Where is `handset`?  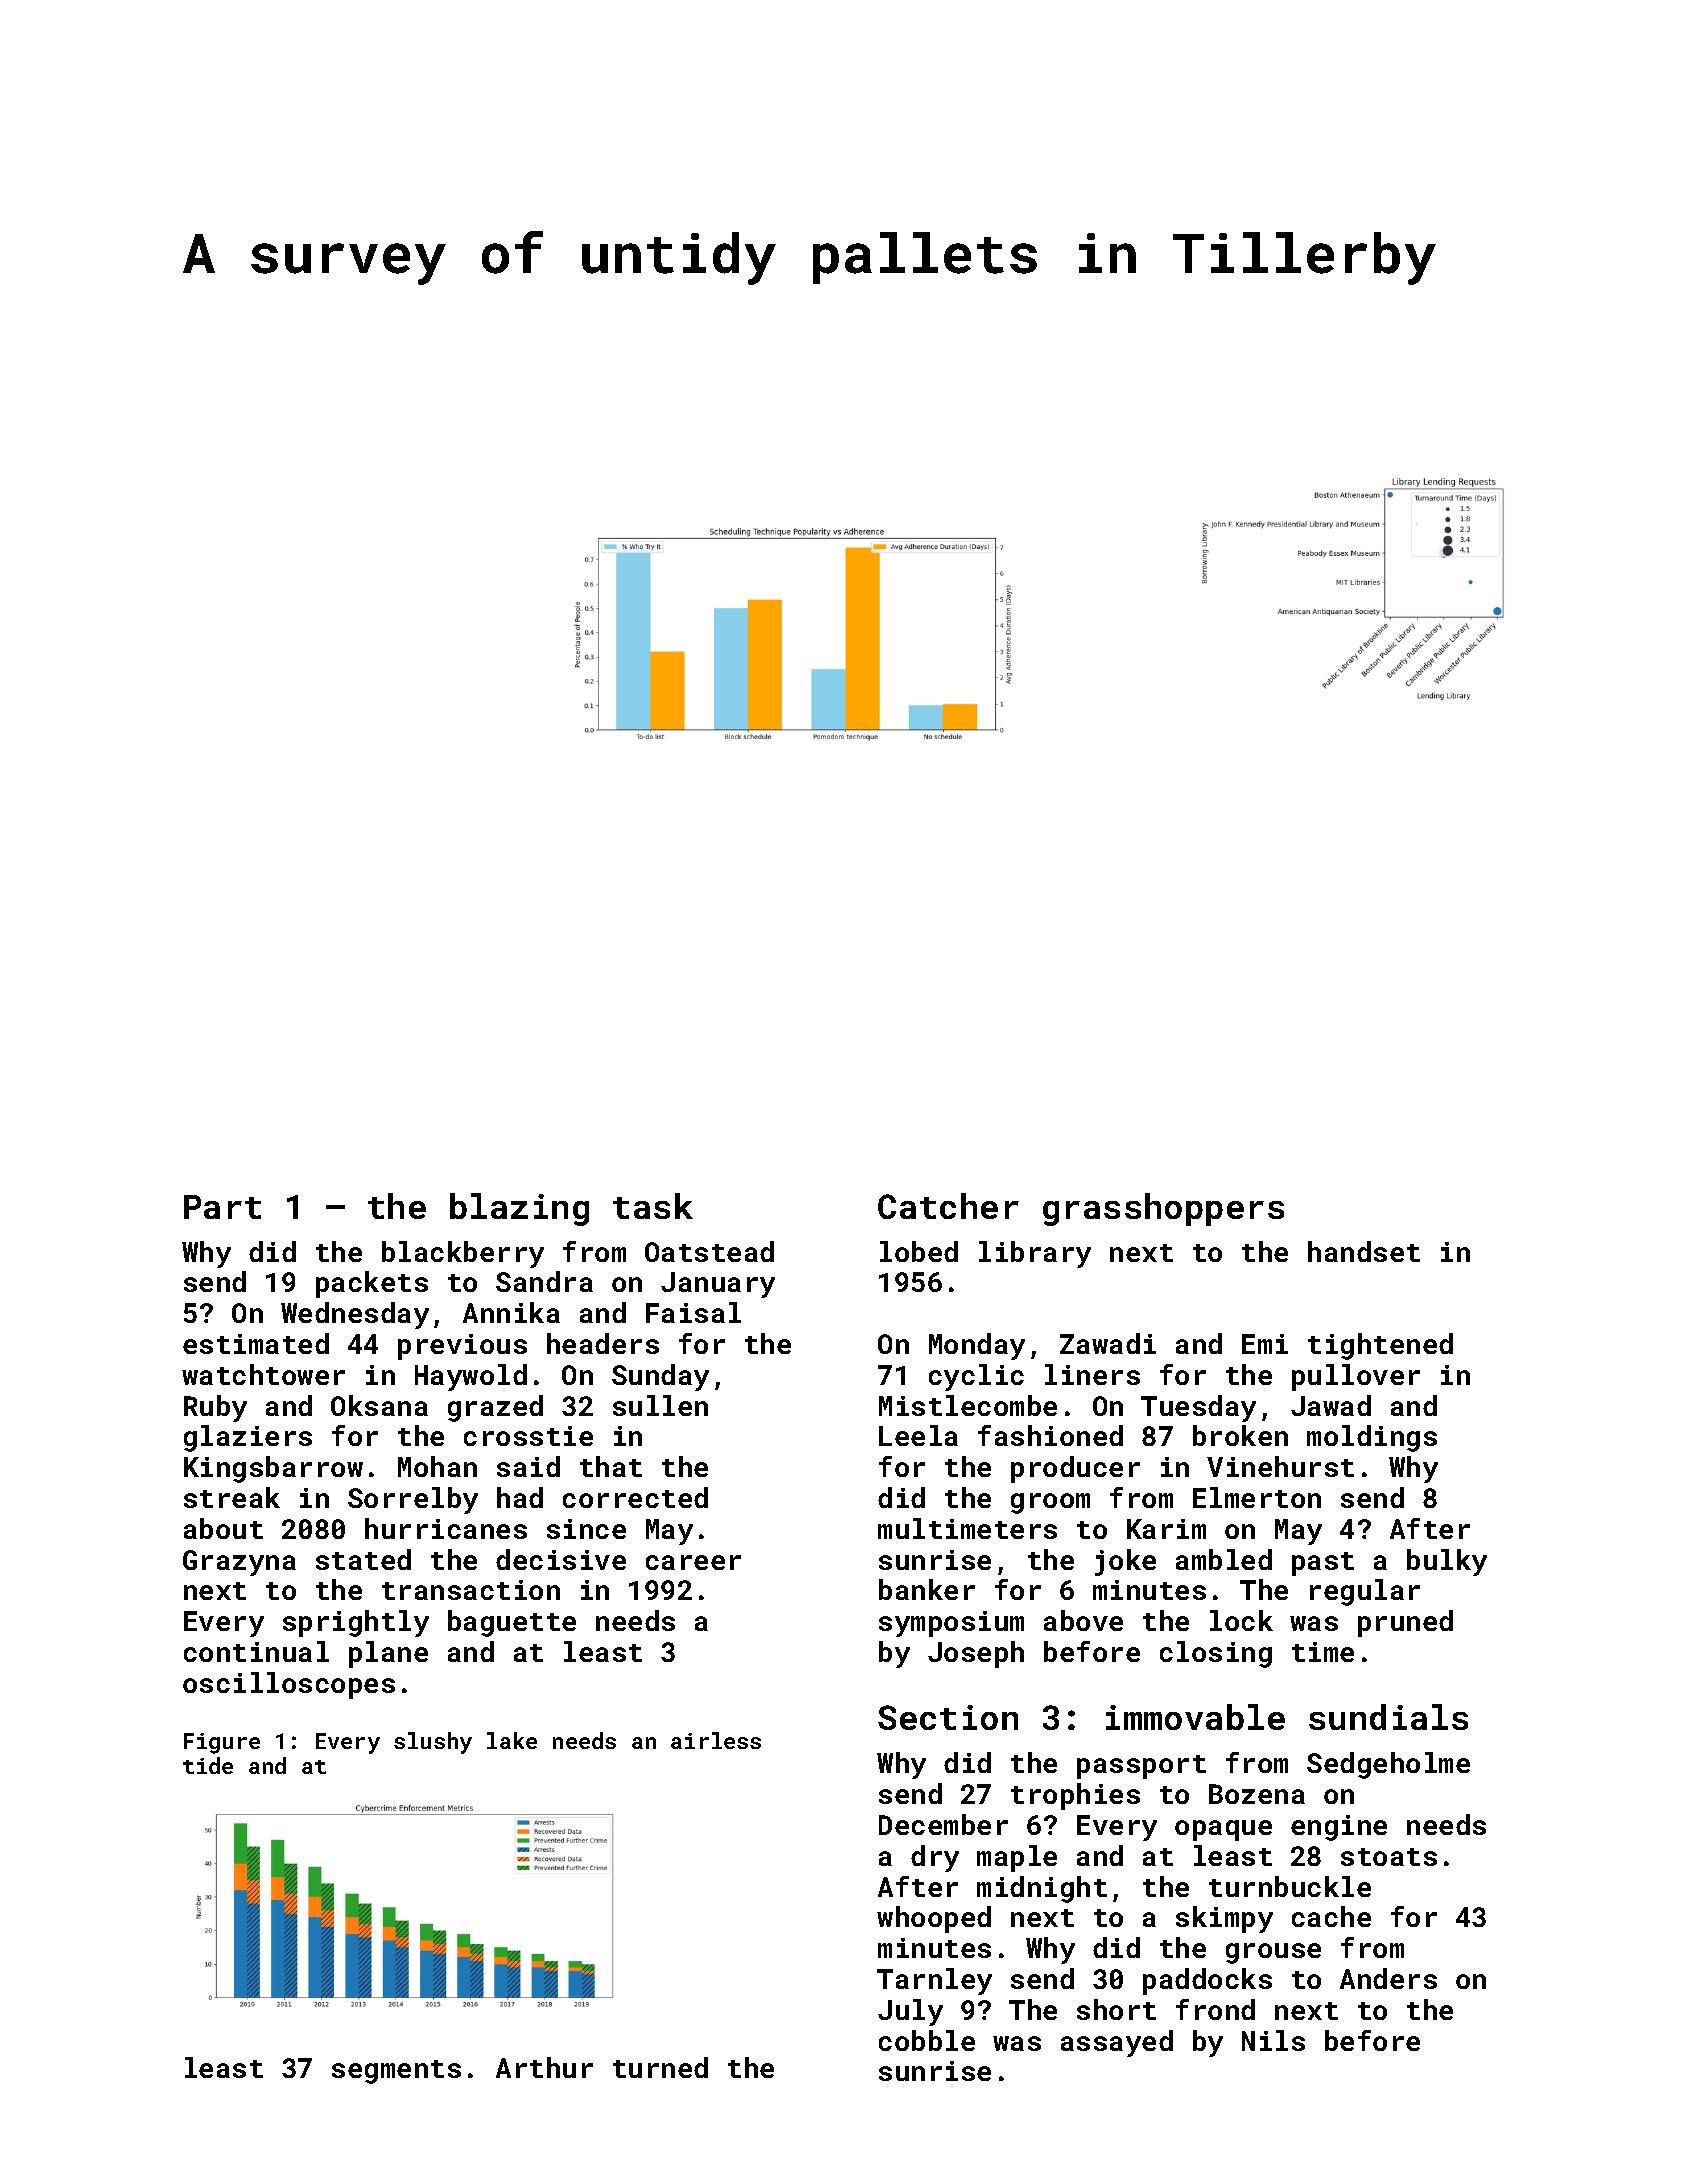
handset is located at coordinates (1364, 1251).
